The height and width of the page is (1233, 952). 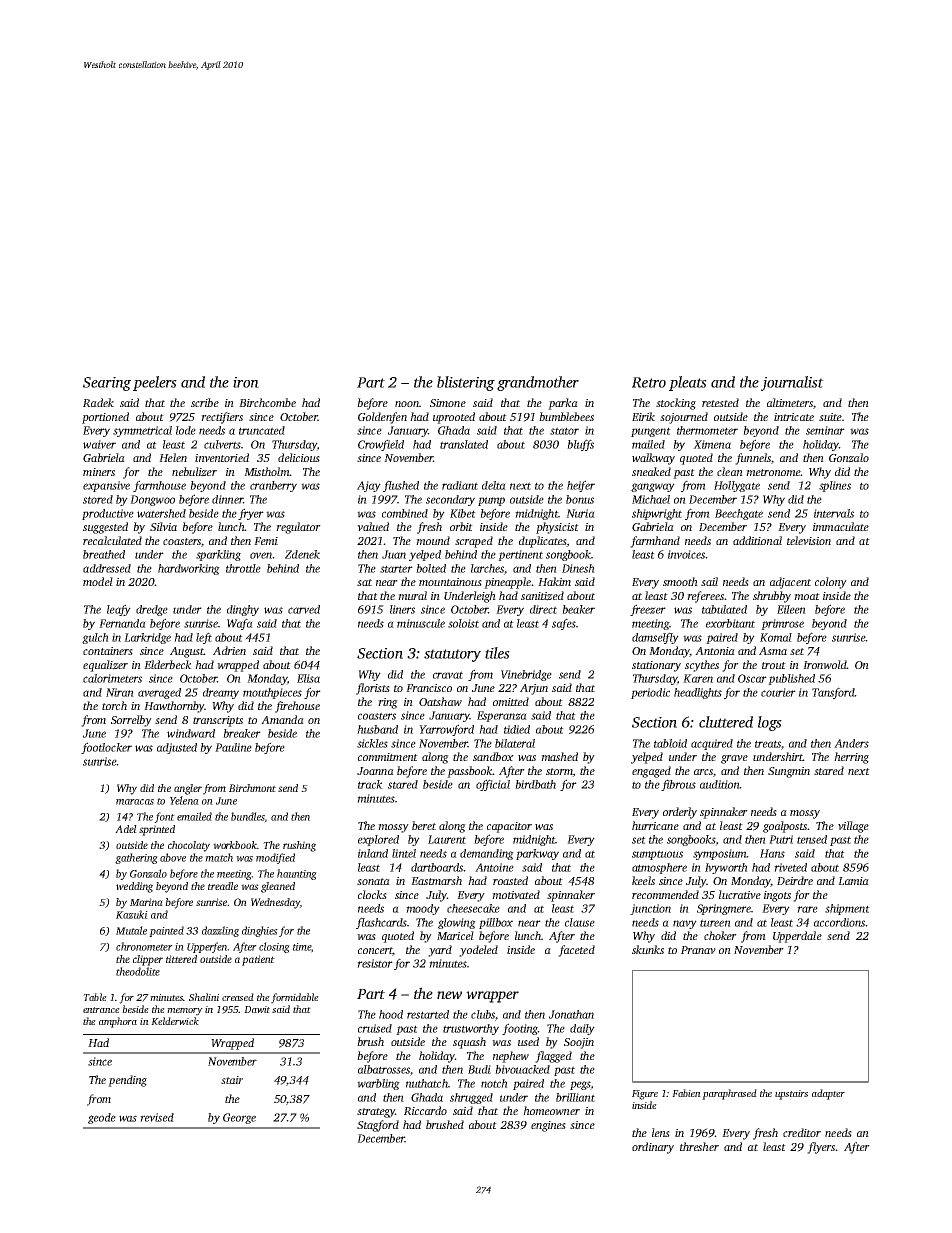 What do you see at coordinates (452, 655) in the page?
I see `statutory` at bounding box center [452, 655].
